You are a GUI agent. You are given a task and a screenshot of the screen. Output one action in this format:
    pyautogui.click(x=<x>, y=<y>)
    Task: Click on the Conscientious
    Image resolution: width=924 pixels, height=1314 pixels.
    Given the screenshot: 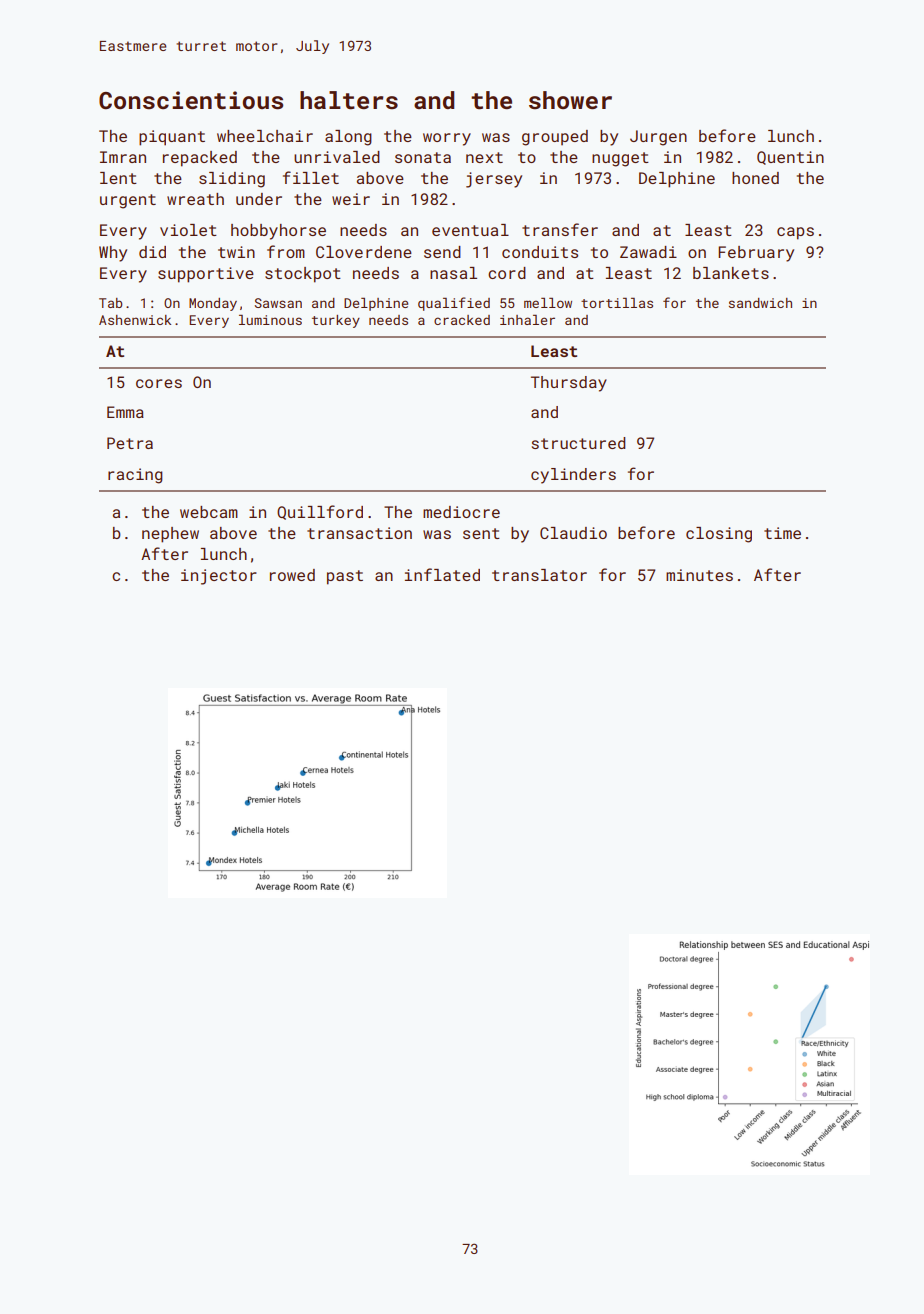 What is the action you would take?
    pyautogui.click(x=191, y=100)
